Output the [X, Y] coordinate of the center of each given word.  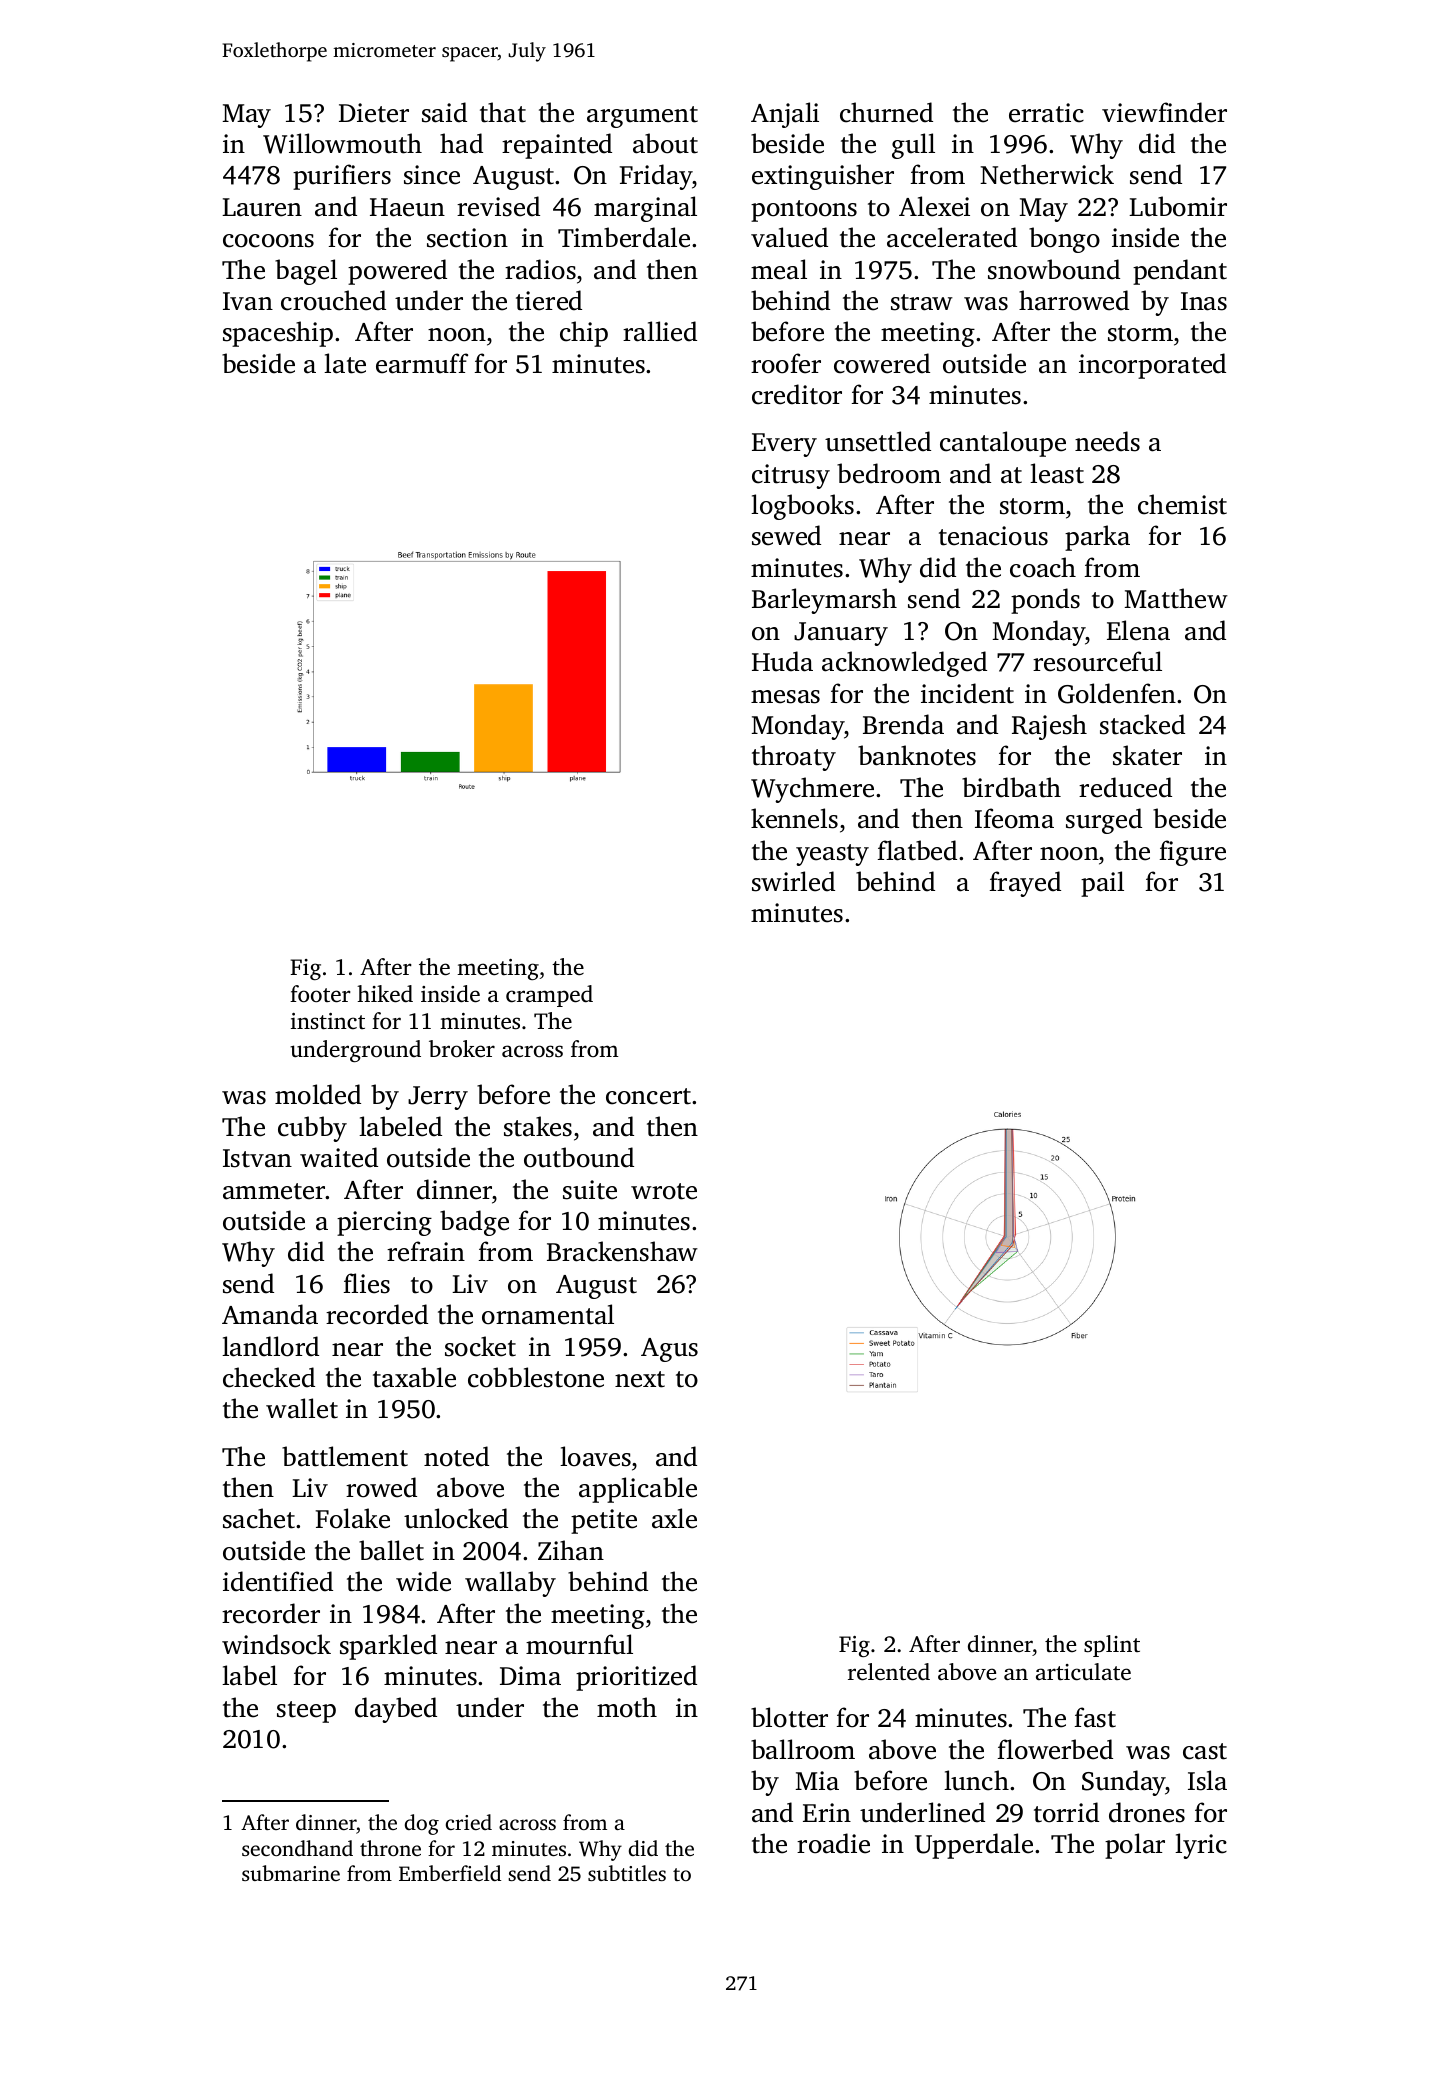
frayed [1025, 884]
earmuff [422, 363]
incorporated [1152, 366]
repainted [557, 146]
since [432, 175]
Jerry [438, 1098]
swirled [793, 881]
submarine [291, 1873]
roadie [833, 1843]
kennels [794, 818]
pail [1102, 884]
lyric [1201, 1846]
